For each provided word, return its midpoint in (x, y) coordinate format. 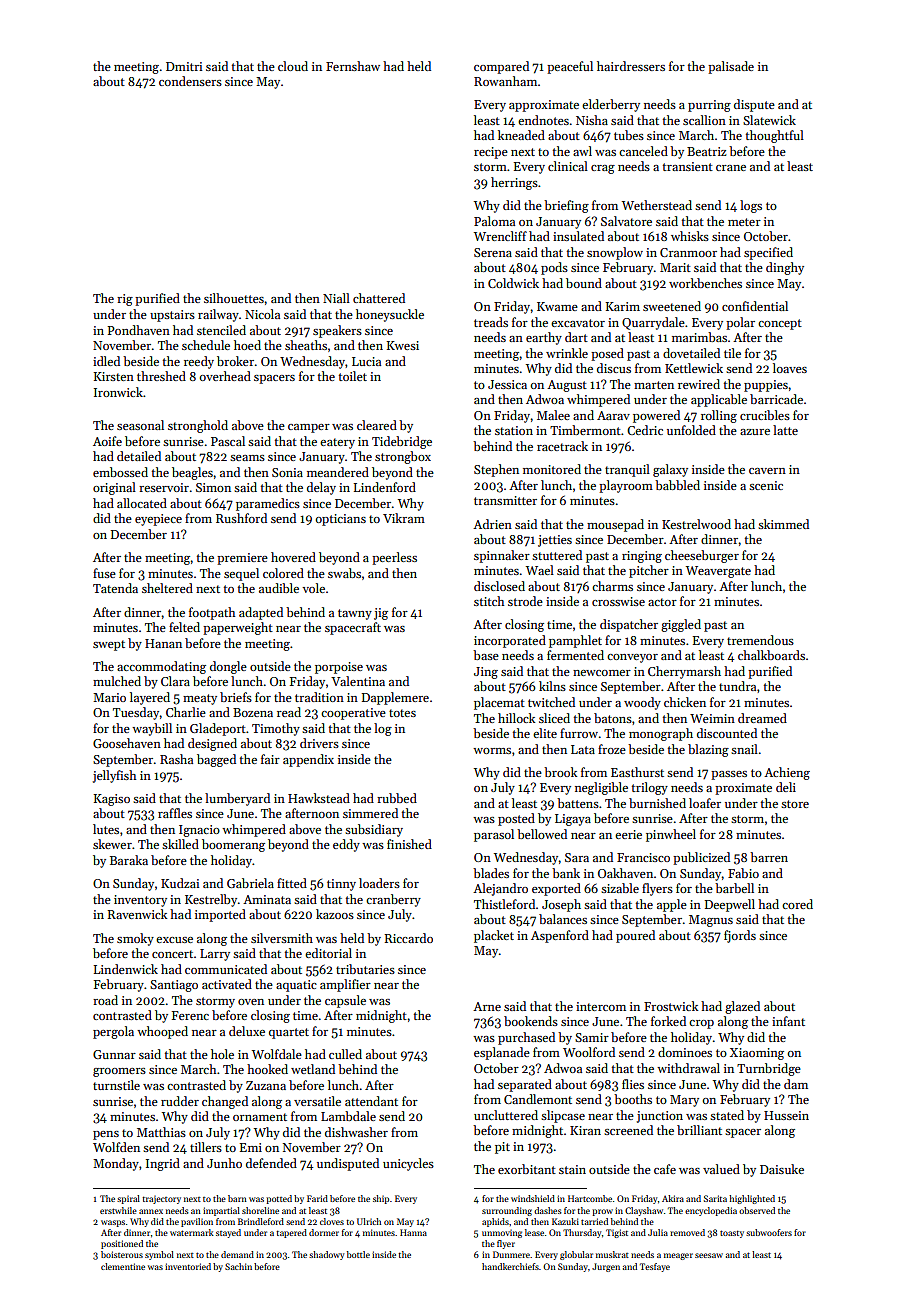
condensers (190, 81)
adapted (261, 613)
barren (769, 857)
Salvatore (626, 221)
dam (796, 1084)
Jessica (507, 384)
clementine (123, 1266)
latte (785, 430)
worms (492, 751)
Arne (487, 1006)
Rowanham (505, 81)
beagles (192, 473)
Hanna (413, 1232)
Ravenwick (137, 914)
